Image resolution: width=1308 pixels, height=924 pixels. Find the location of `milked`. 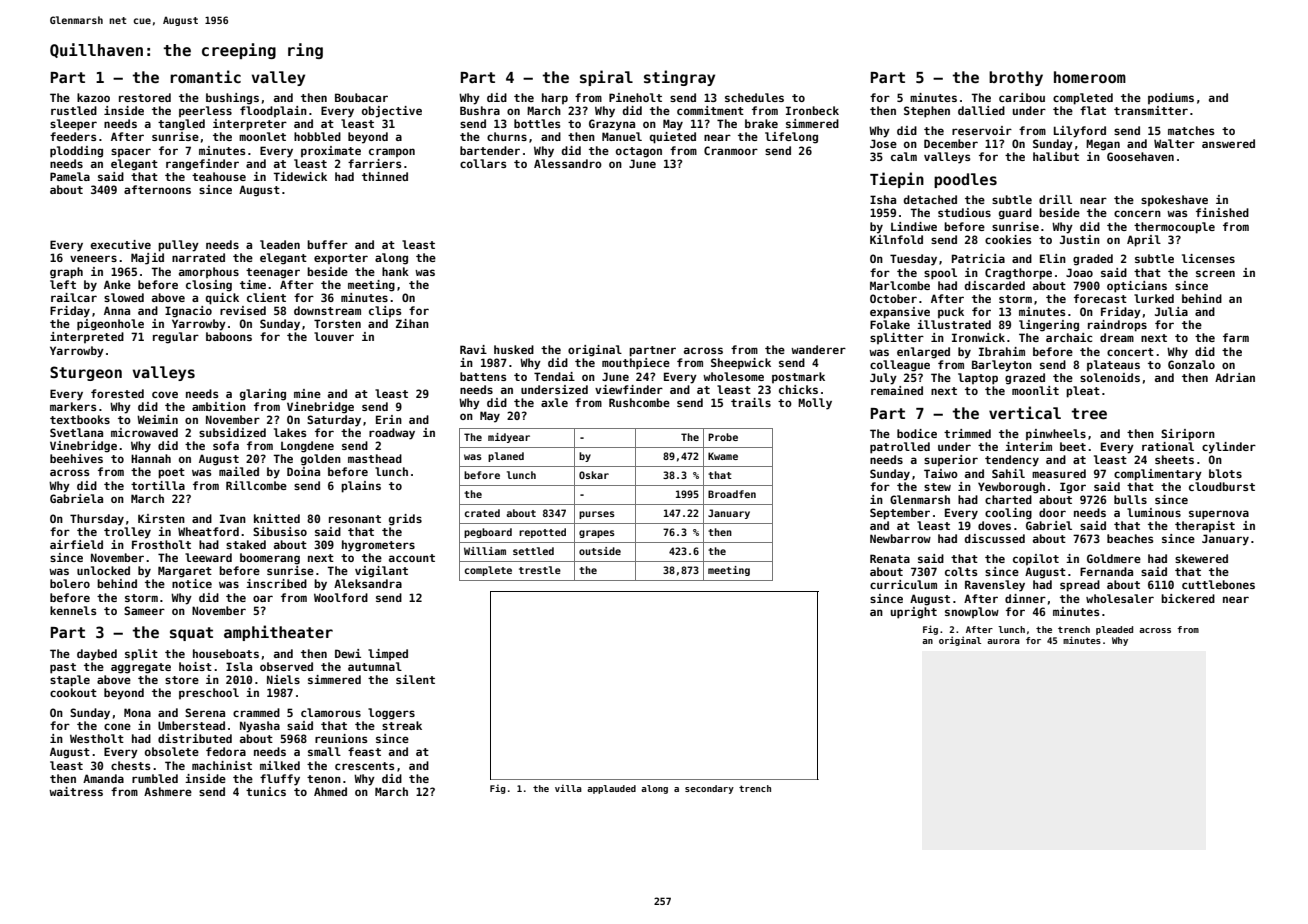

milked is located at coordinates (280, 765).
